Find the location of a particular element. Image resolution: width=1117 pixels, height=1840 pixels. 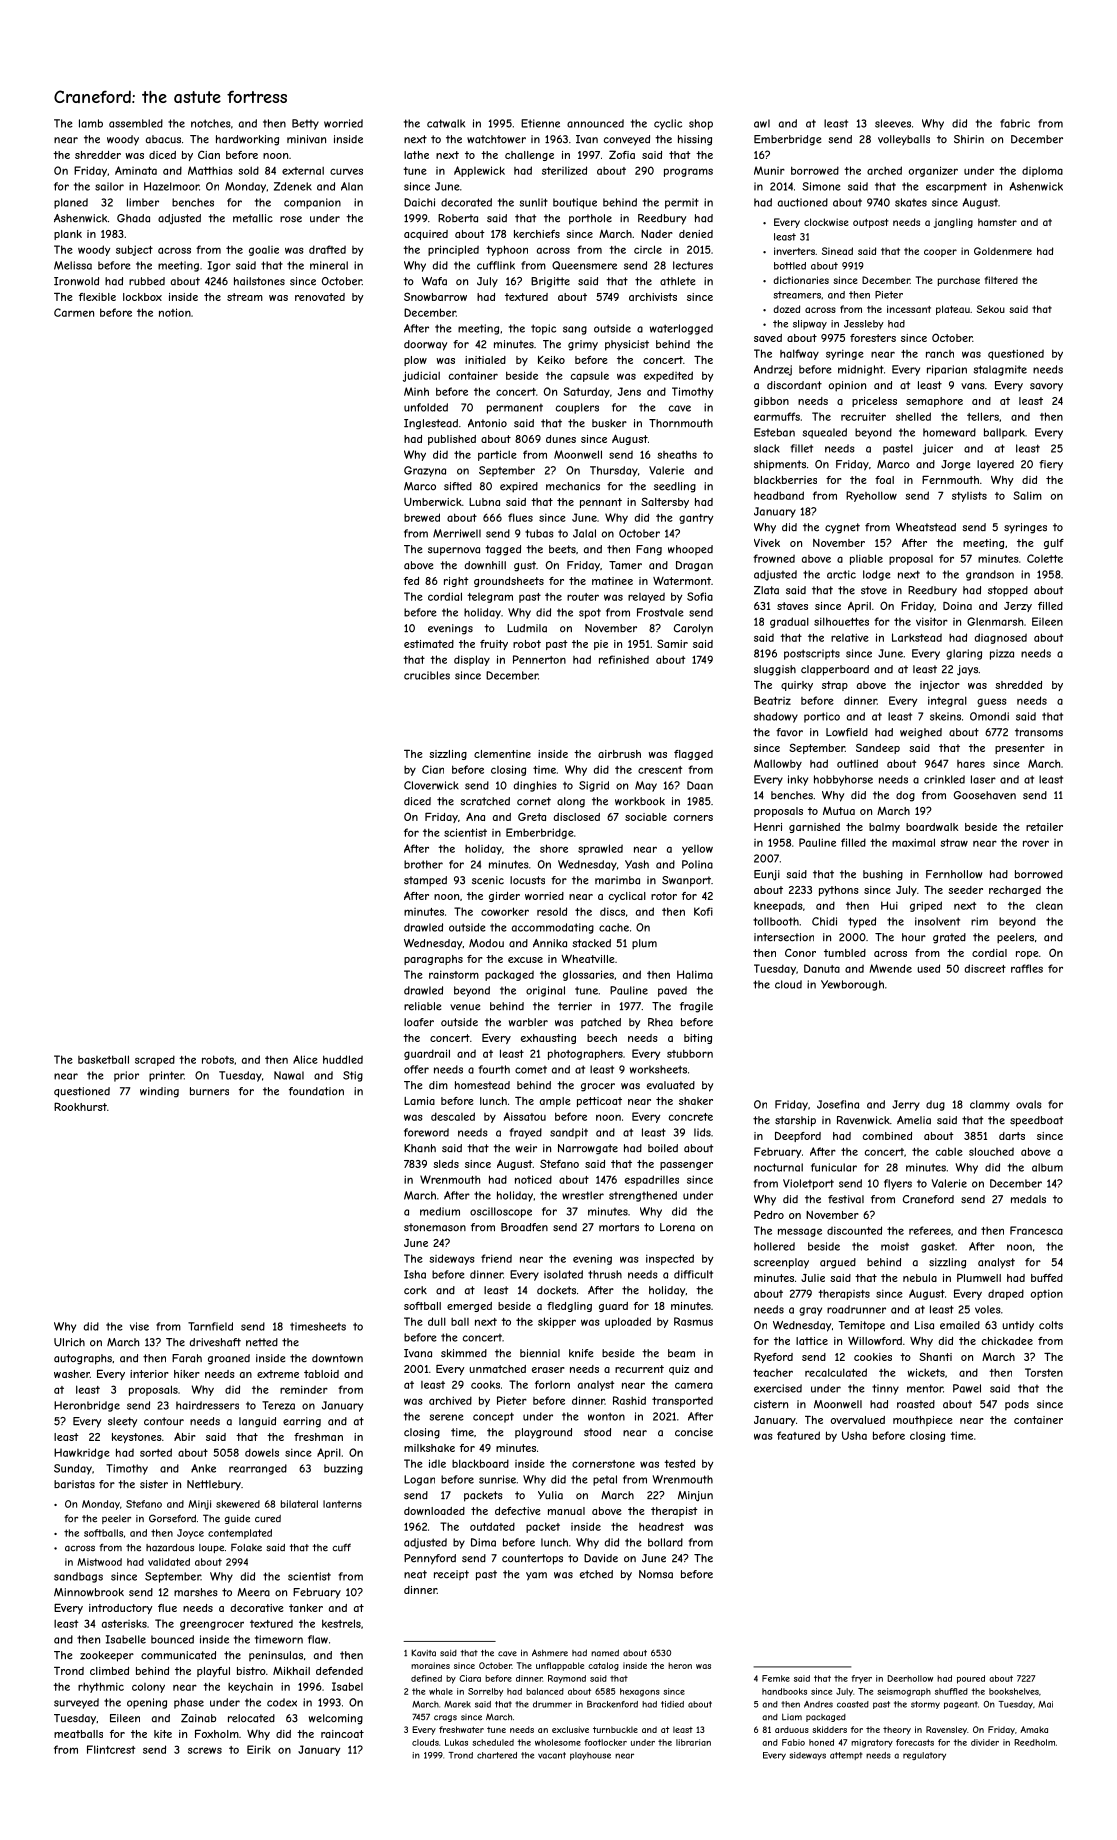

diploma is located at coordinates (1042, 171).
